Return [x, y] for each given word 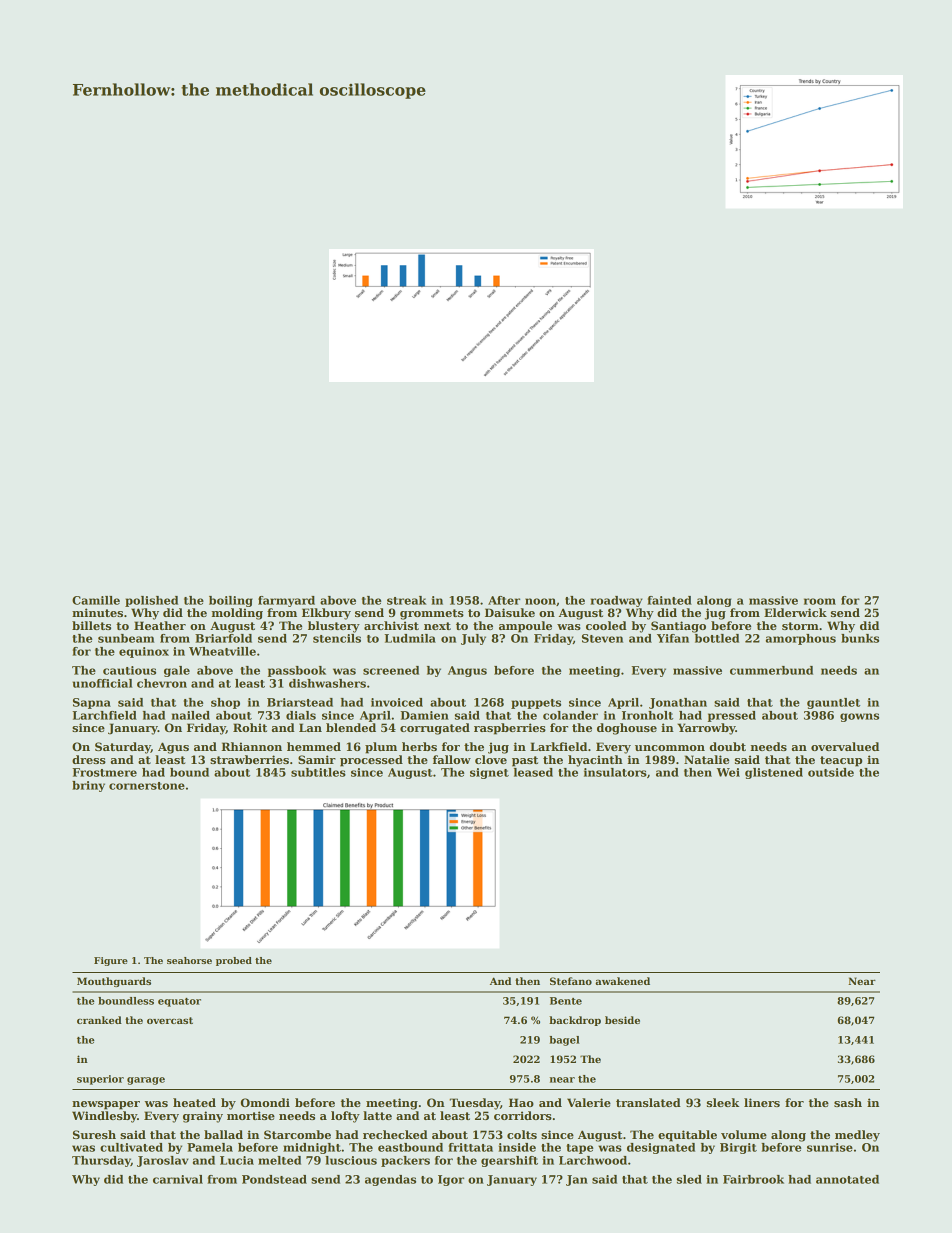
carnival [178, 1179]
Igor [451, 1180]
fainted [669, 600]
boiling [231, 601]
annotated [847, 1179]
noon [540, 601]
